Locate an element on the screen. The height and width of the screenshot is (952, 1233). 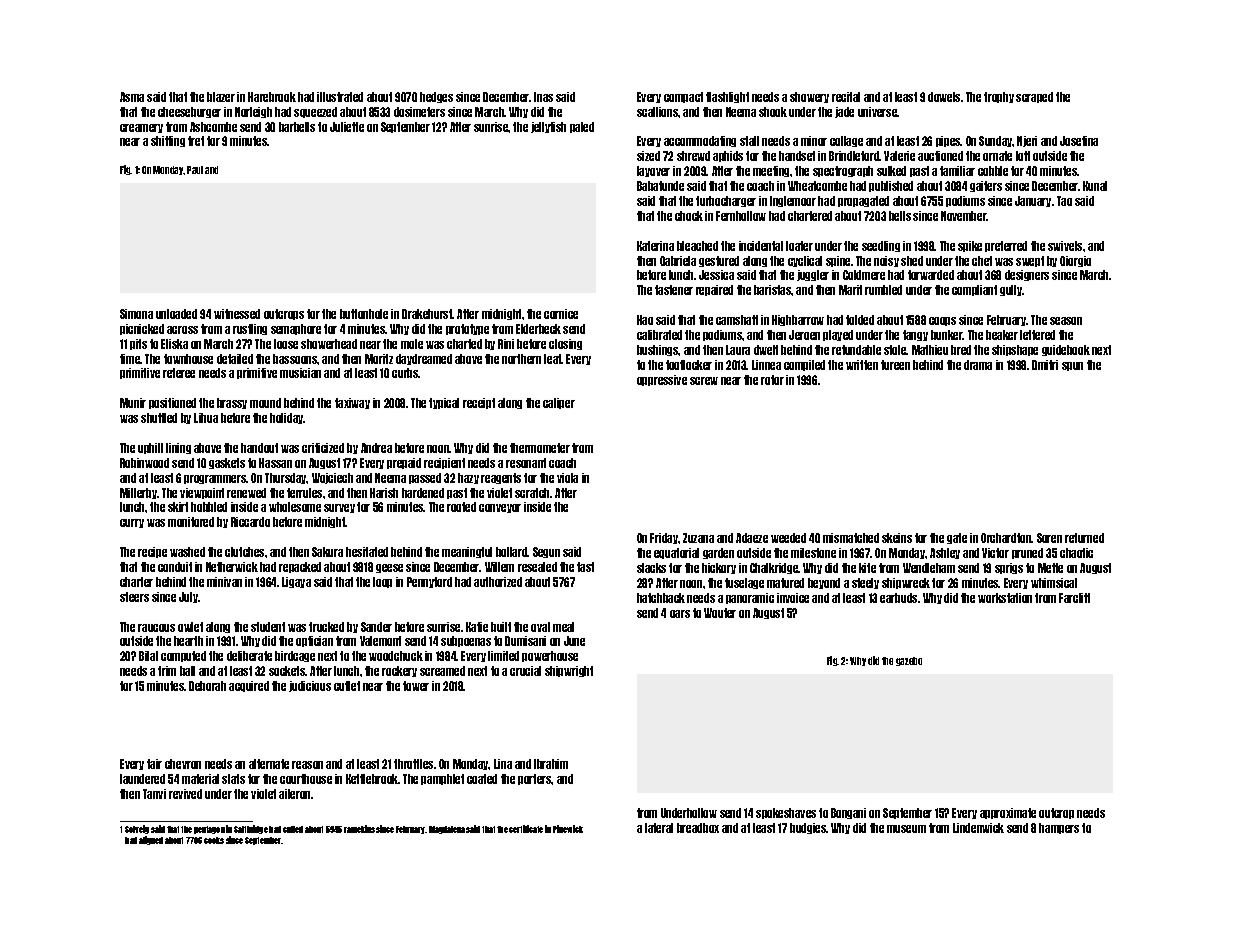
seedling is located at coordinates (881, 246).
